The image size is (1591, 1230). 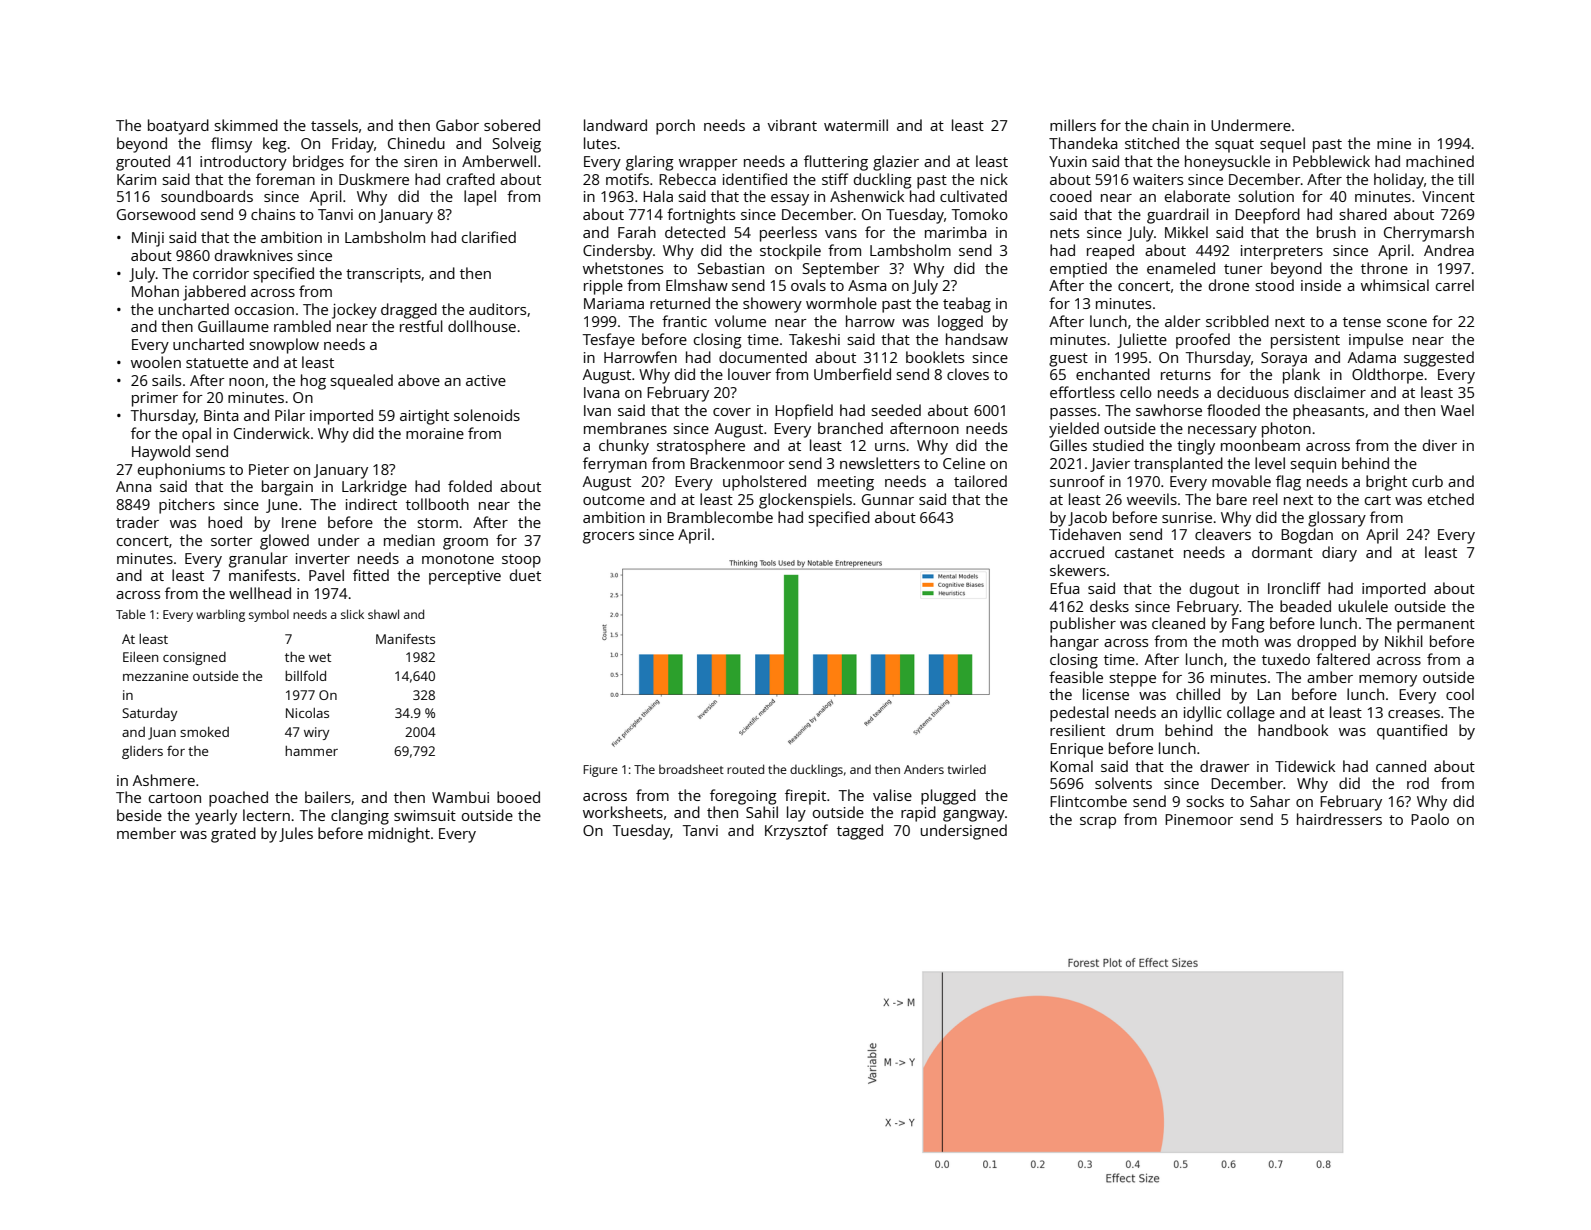 What do you see at coordinates (955, 232) in the page?
I see `marimba` at bounding box center [955, 232].
